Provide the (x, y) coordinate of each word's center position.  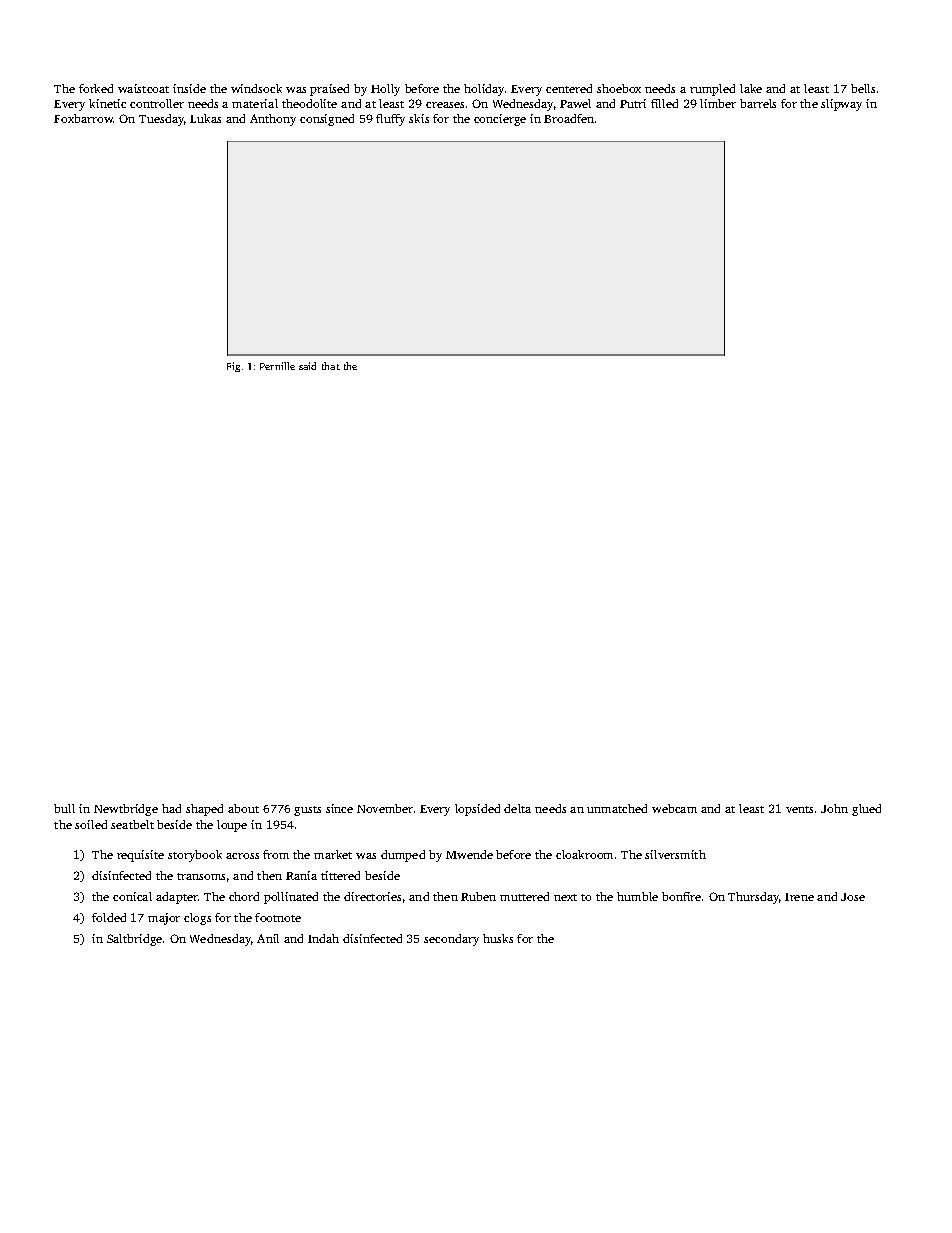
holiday (484, 90)
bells (863, 88)
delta (517, 808)
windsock (256, 88)
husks (498, 938)
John (834, 808)
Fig (233, 367)
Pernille (277, 366)
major (164, 919)
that (331, 366)
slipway (841, 105)
